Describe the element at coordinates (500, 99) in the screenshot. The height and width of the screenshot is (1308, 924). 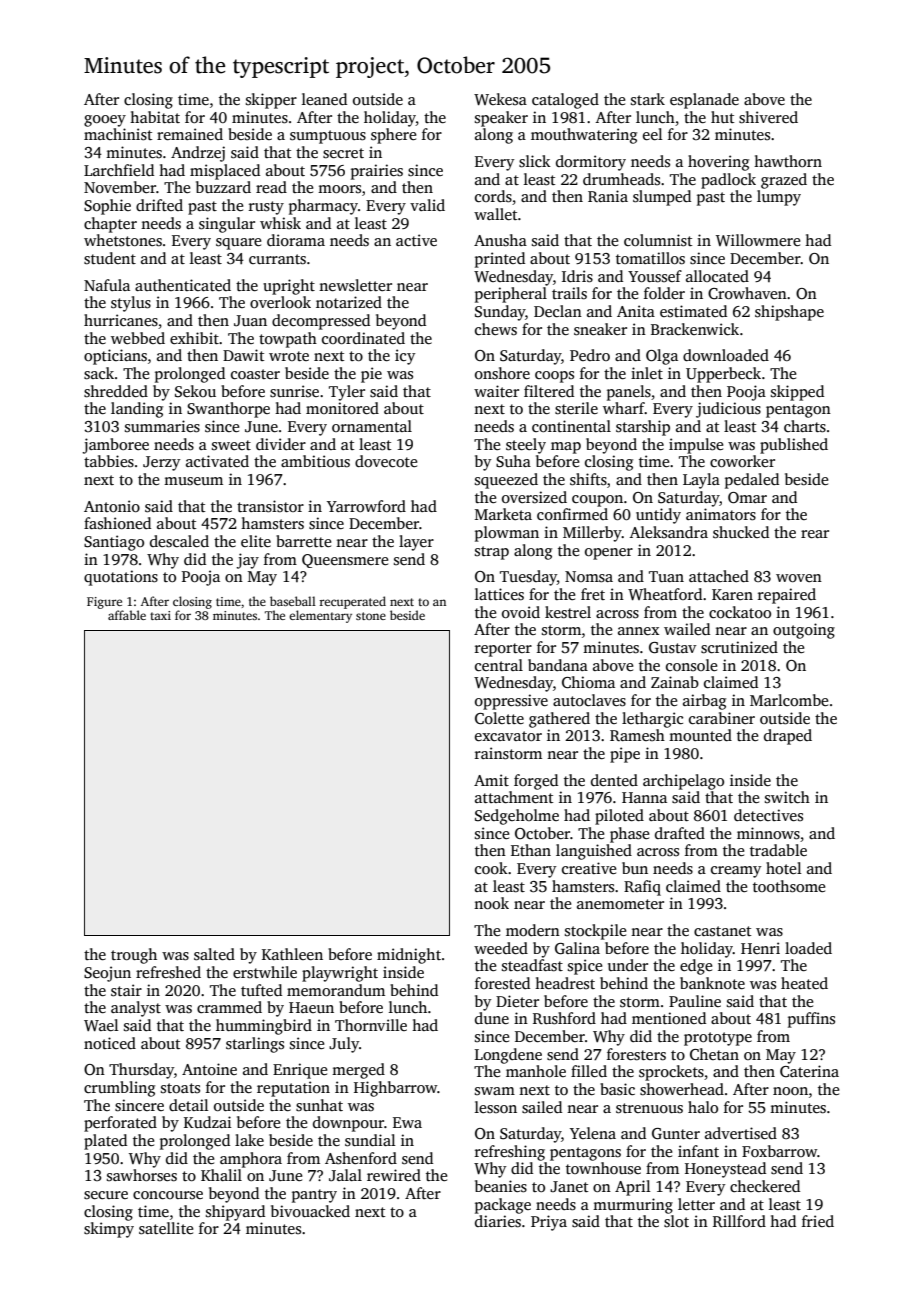
I see `Wekesa` at that location.
